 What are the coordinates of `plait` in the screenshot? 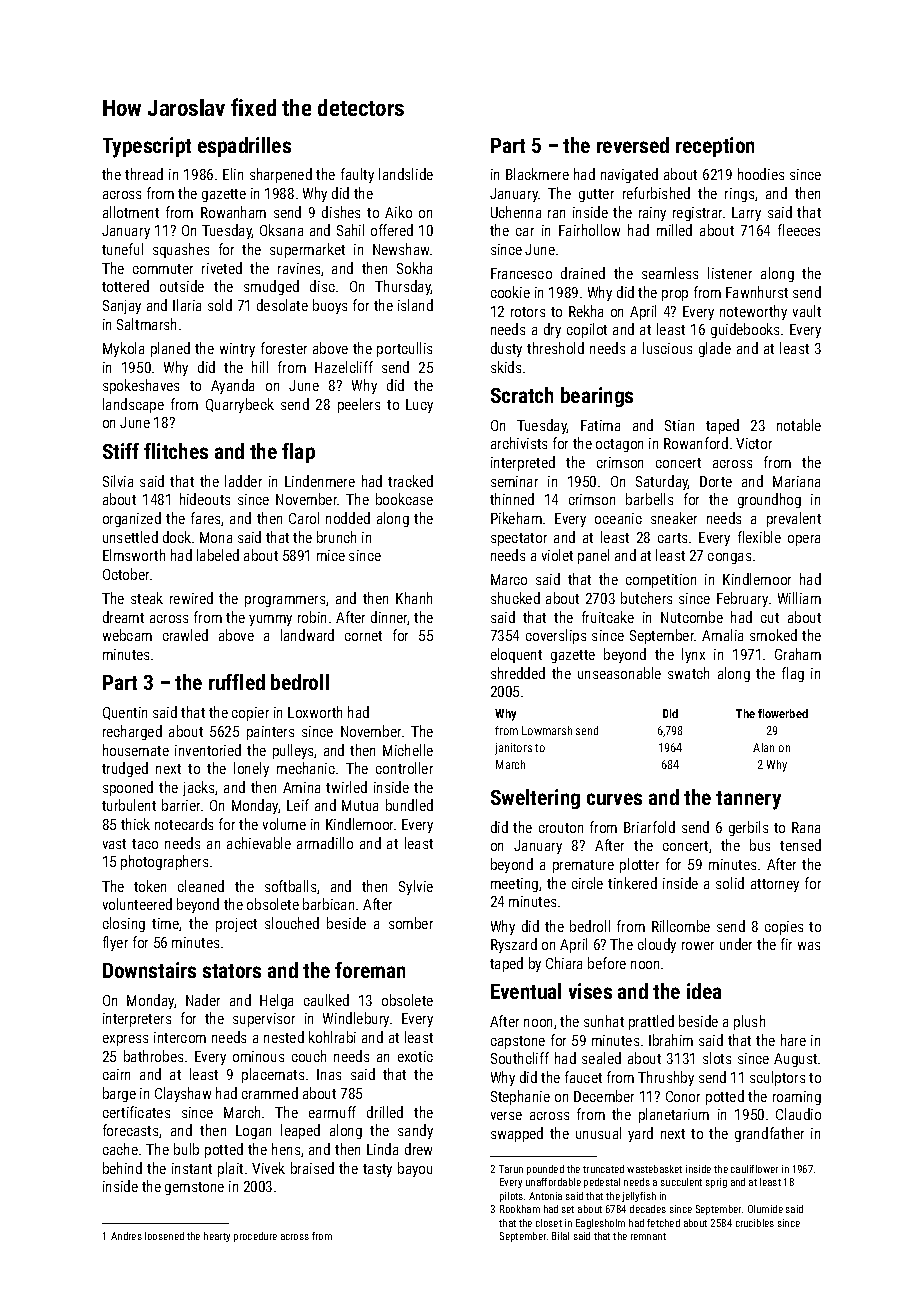 It's located at (230, 1169).
